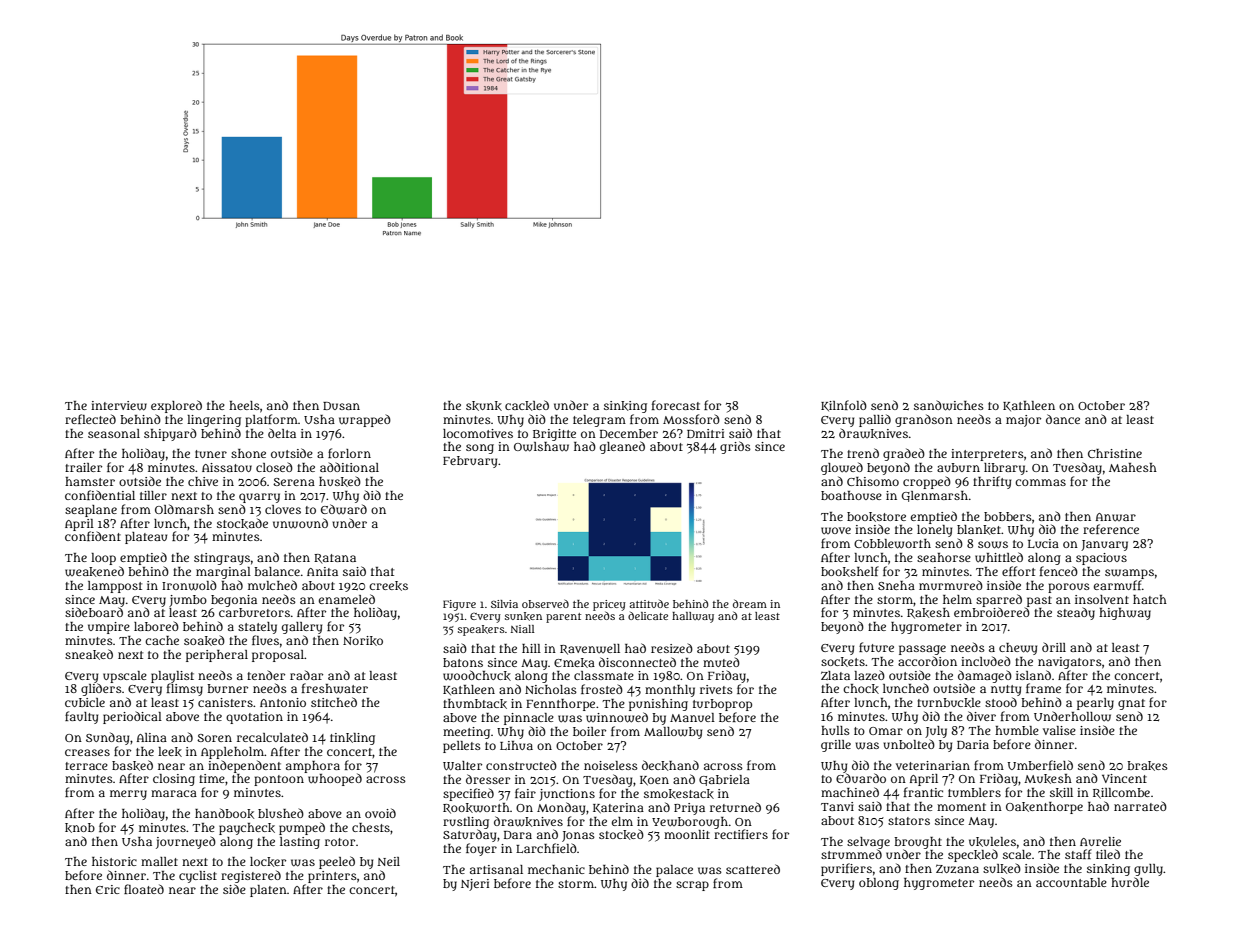 This page has height=952, width=1233. What do you see at coordinates (271, 420) in the page?
I see `platform` at bounding box center [271, 420].
